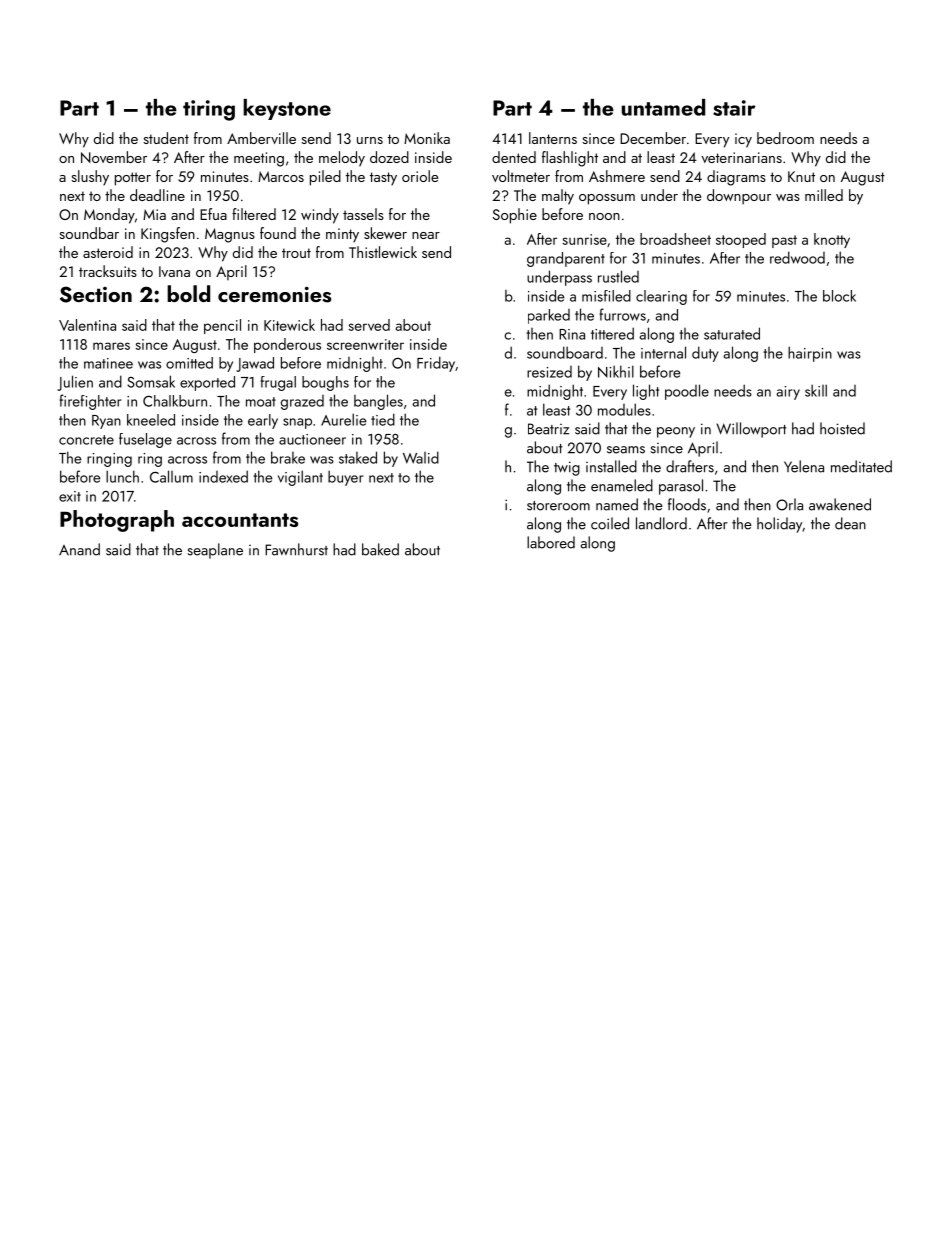 Image resolution: width=952 pixels, height=1233 pixels. I want to click on bedroom, so click(785, 138).
